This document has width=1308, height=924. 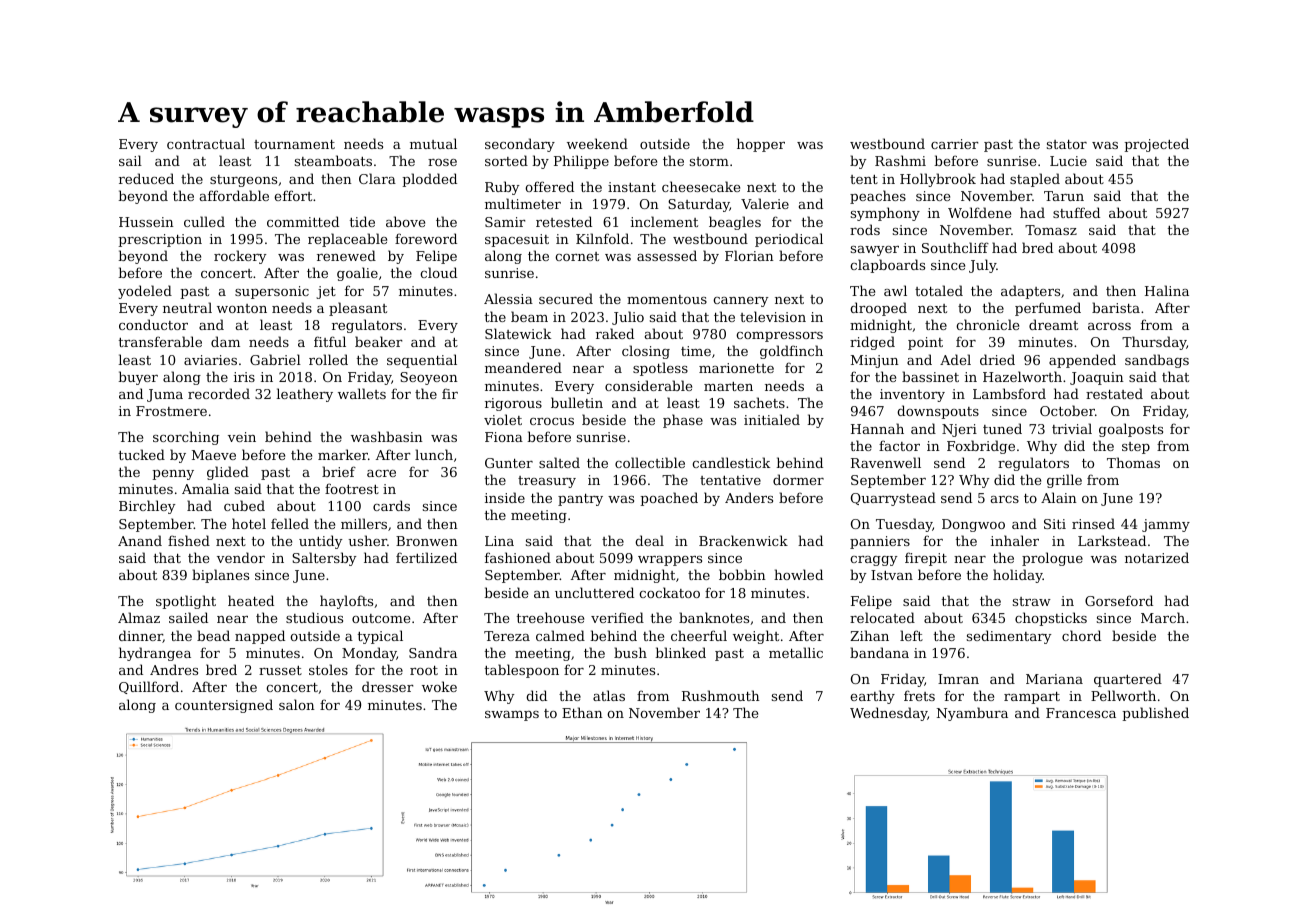 What do you see at coordinates (761, 145) in the document?
I see `hopper` at bounding box center [761, 145].
